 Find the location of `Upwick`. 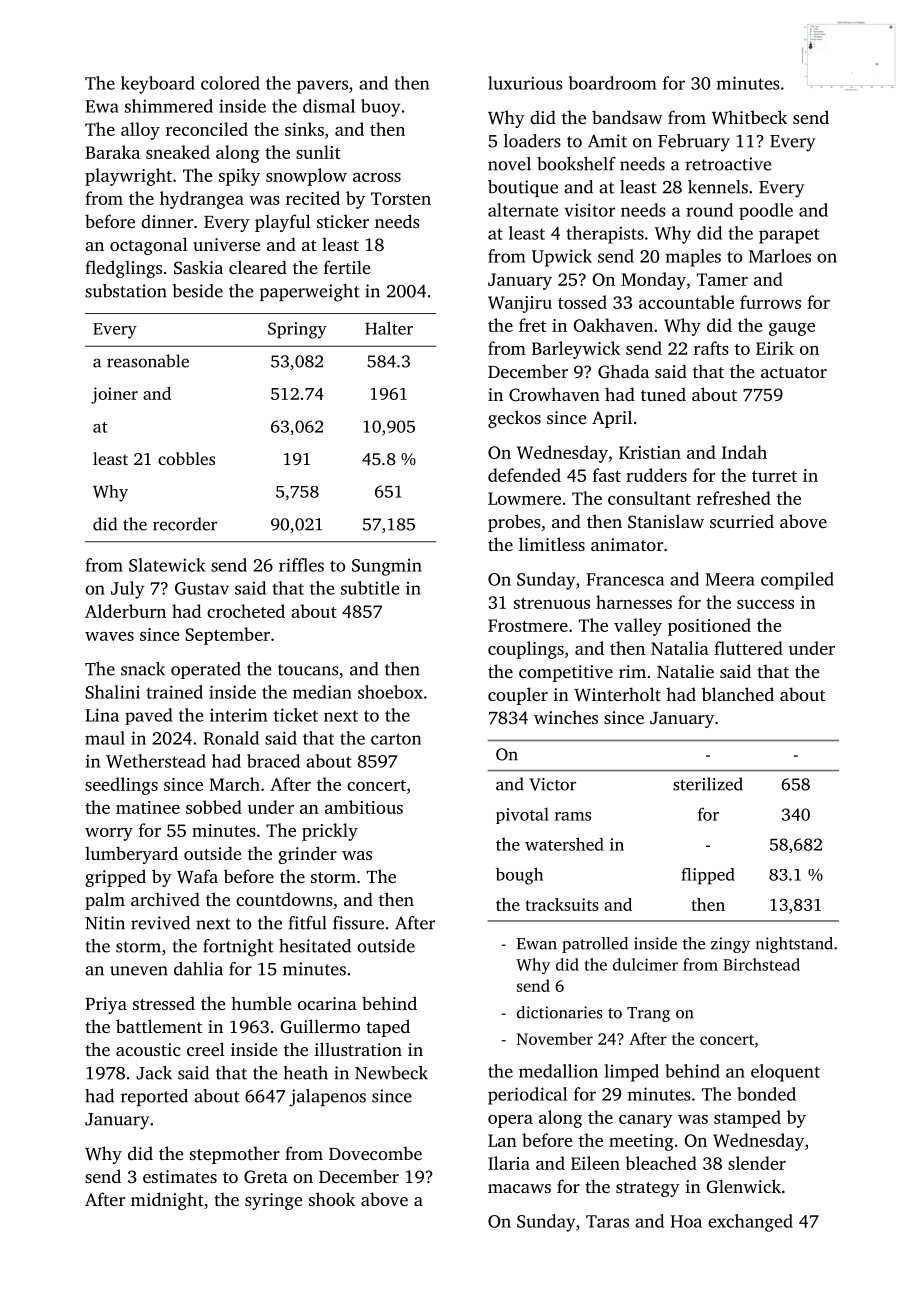

Upwick is located at coordinates (562, 258).
